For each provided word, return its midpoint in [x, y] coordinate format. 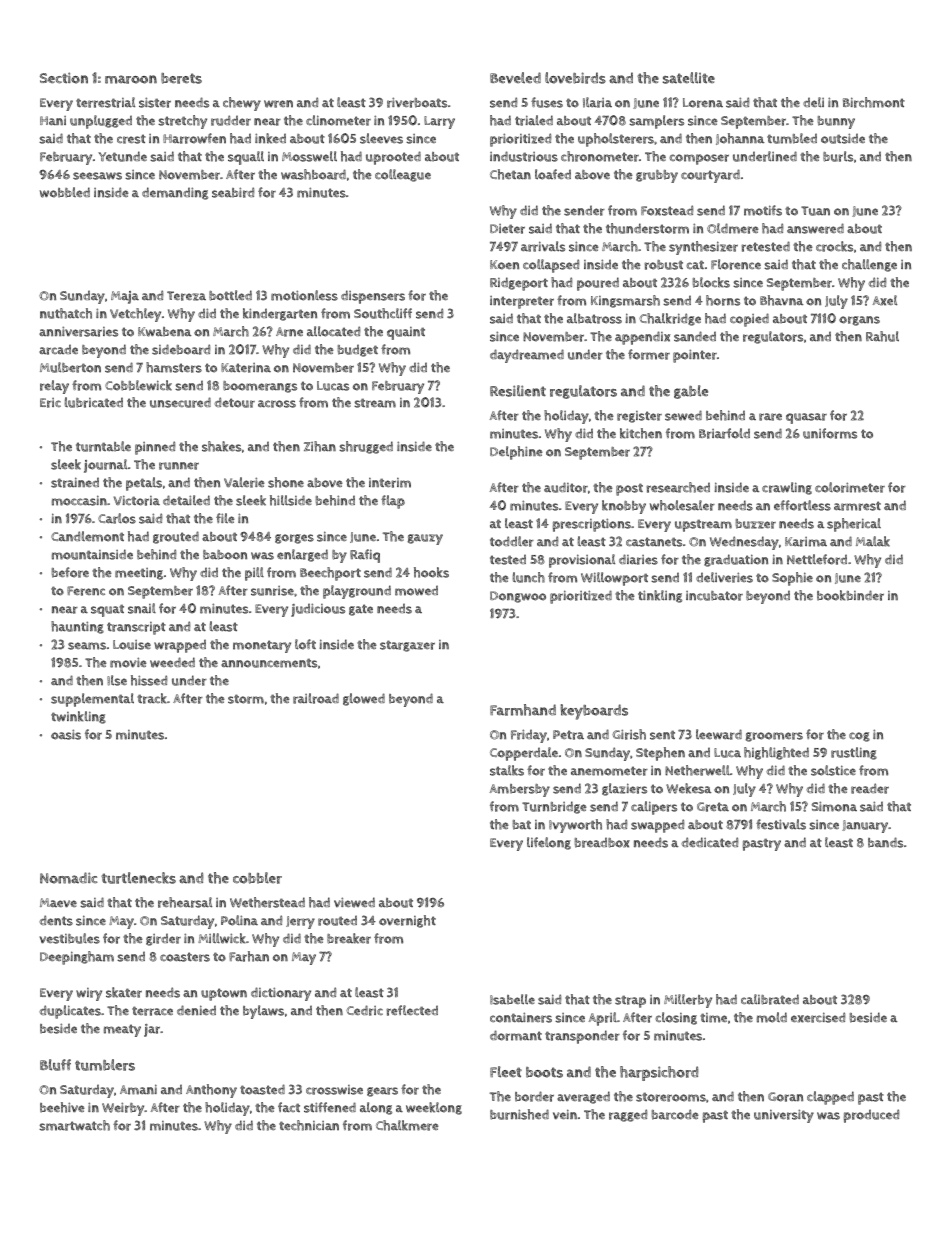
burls [838, 156]
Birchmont [874, 102]
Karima [806, 542]
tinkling [660, 596]
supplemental [92, 700]
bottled [230, 295]
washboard [313, 174]
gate [361, 610]
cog [859, 737]
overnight [407, 921]
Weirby [123, 1109]
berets [181, 78]
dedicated [709, 842]
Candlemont [87, 536]
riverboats [417, 102]
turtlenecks [138, 878]
